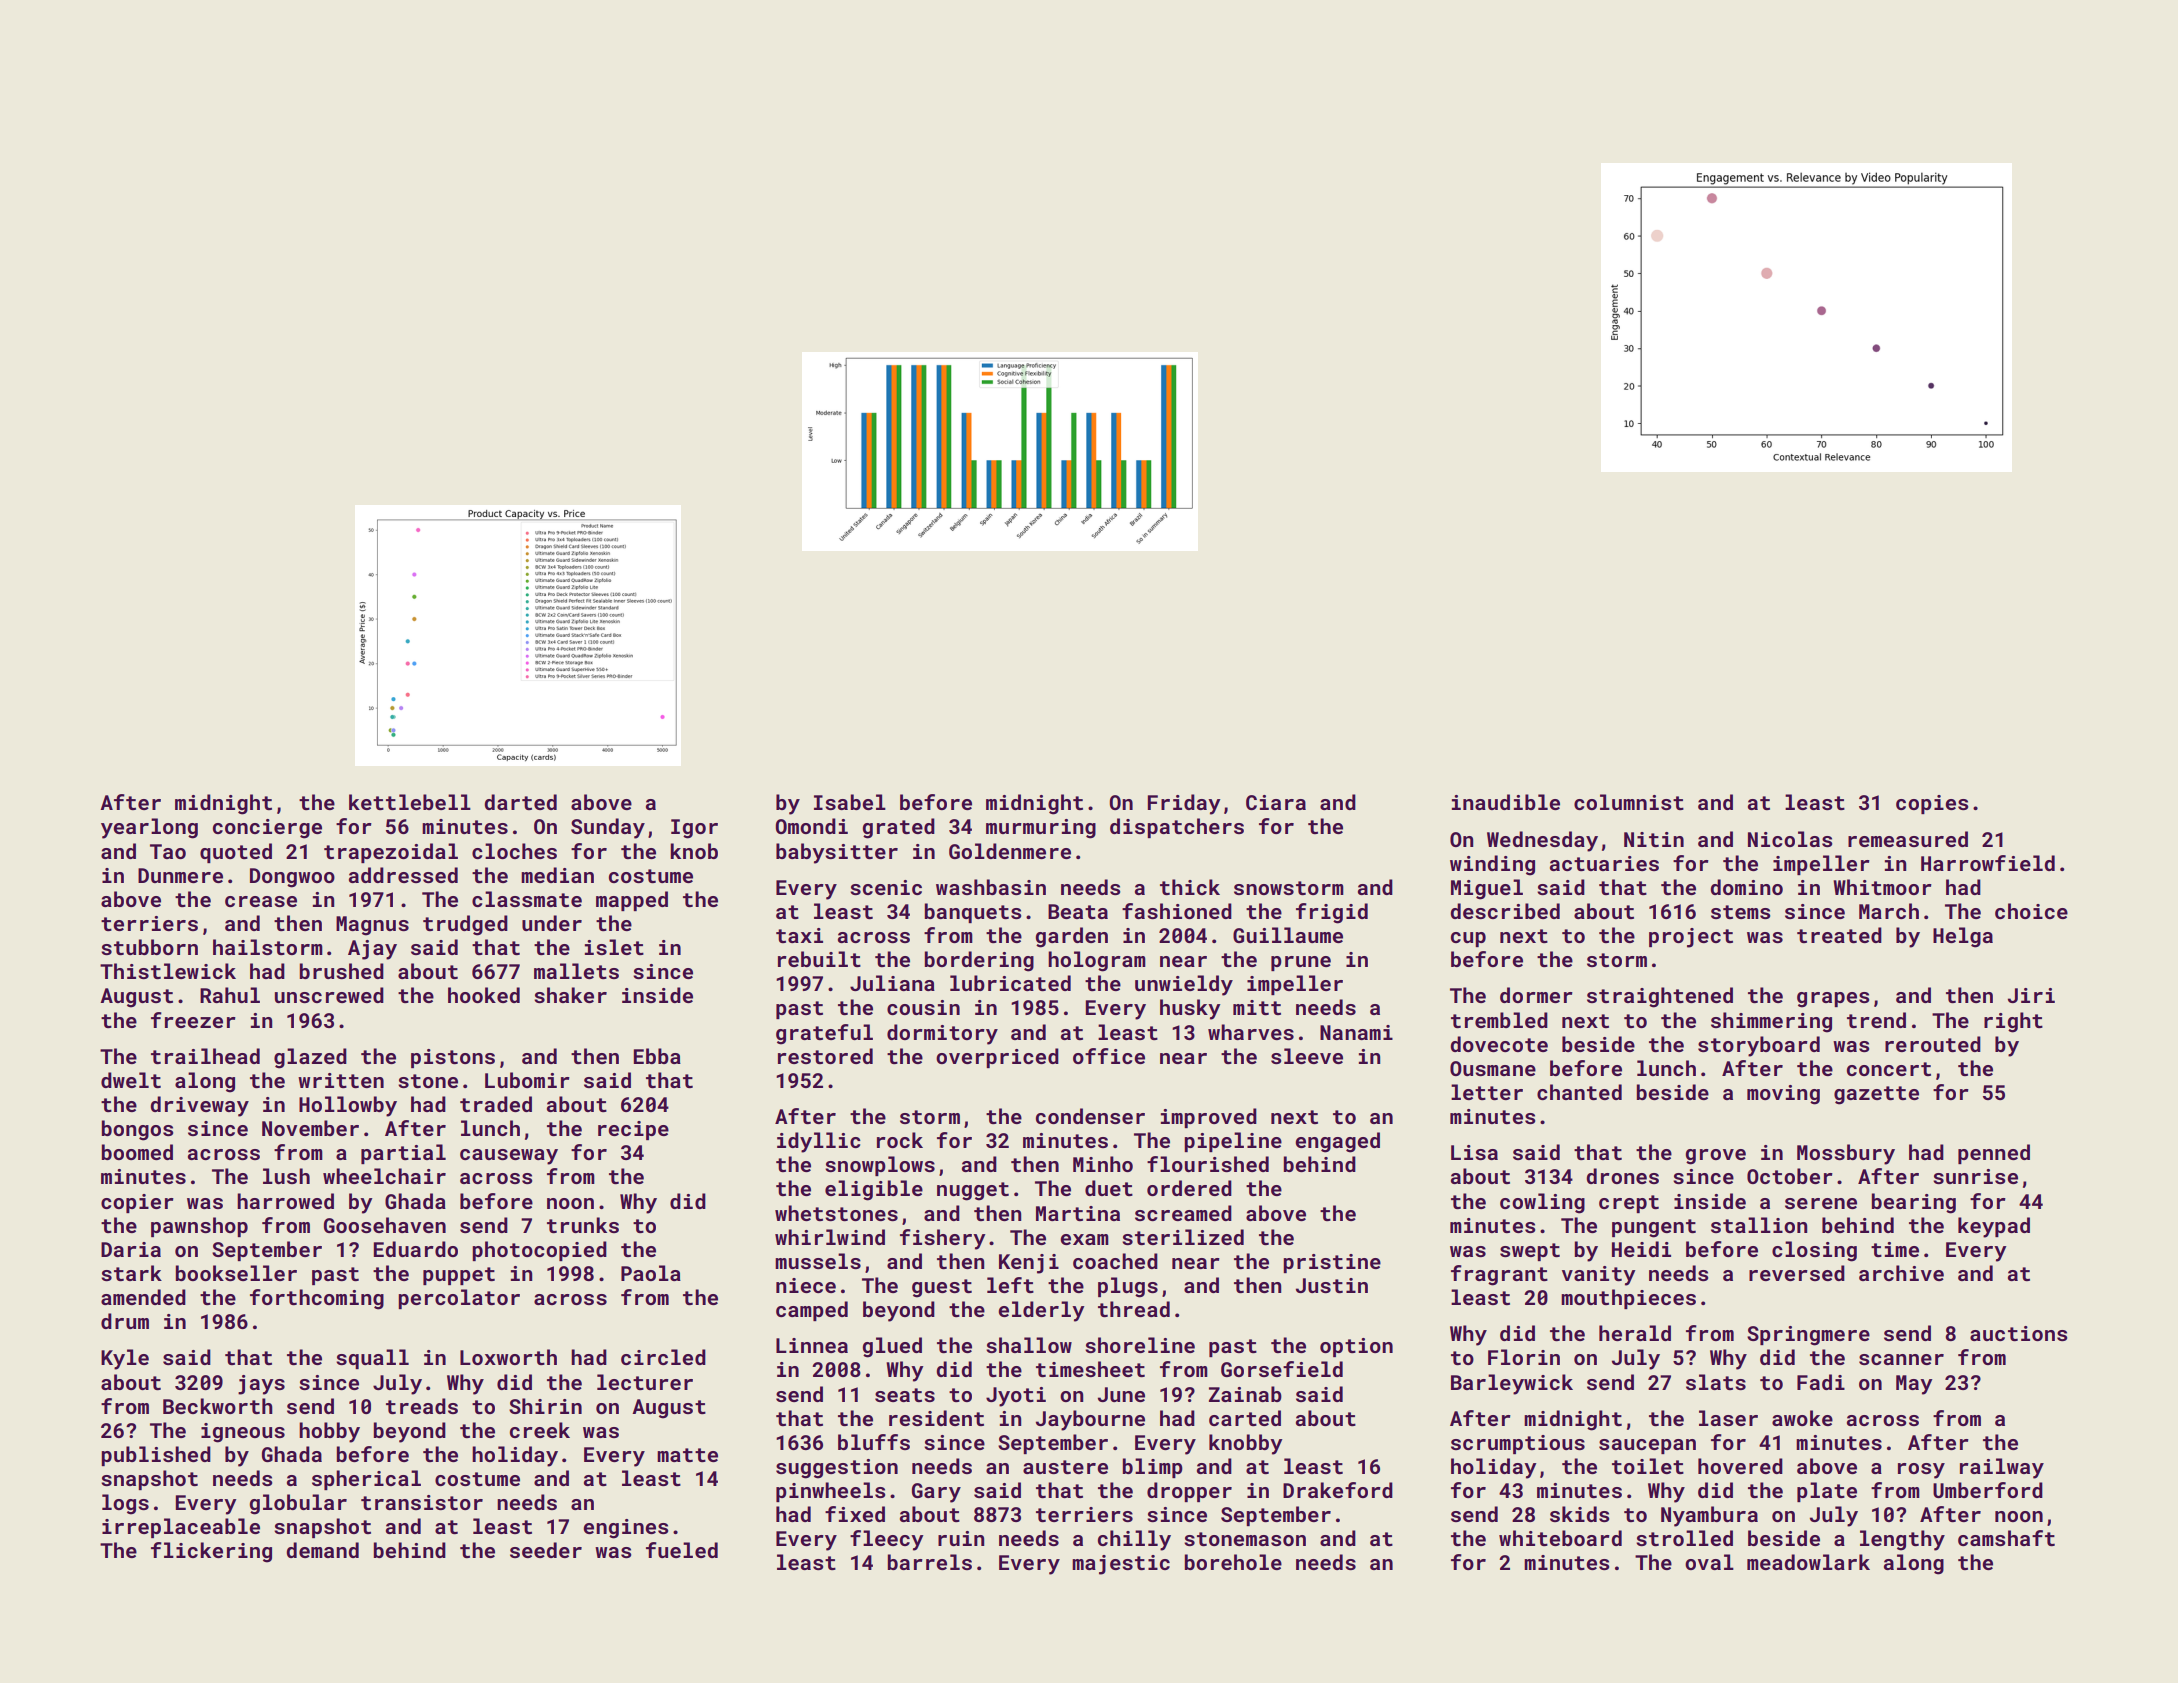 The image size is (2178, 1683). What do you see at coordinates (1065, 1467) in the screenshot?
I see `austere` at bounding box center [1065, 1467].
